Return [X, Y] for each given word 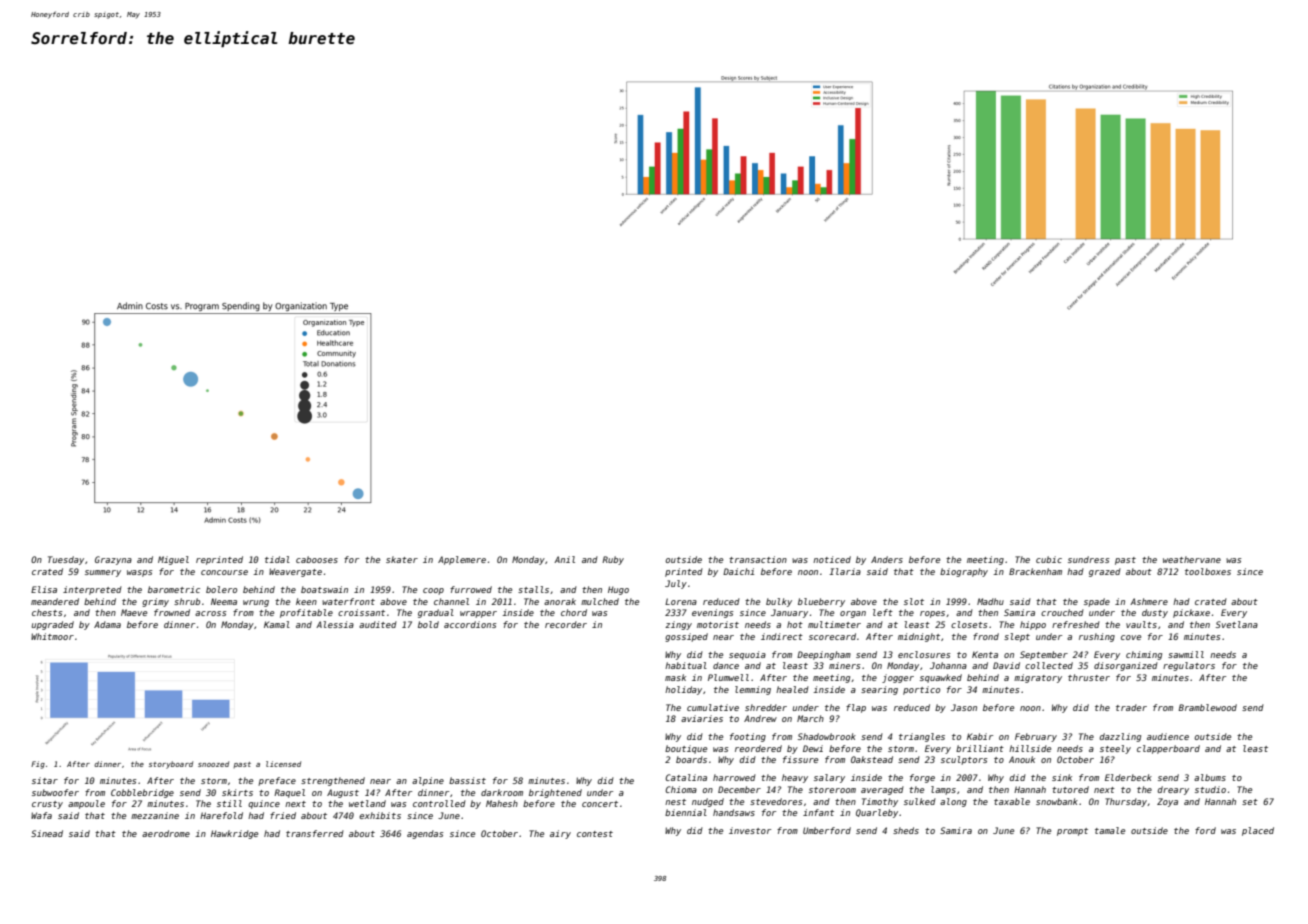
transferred [315, 833]
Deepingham [824, 655]
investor [750, 830]
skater [402, 559]
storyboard [171, 765]
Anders [887, 559]
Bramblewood [1208, 707]
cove [1131, 637]
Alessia [335, 624]
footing [748, 737]
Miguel [173, 560]
